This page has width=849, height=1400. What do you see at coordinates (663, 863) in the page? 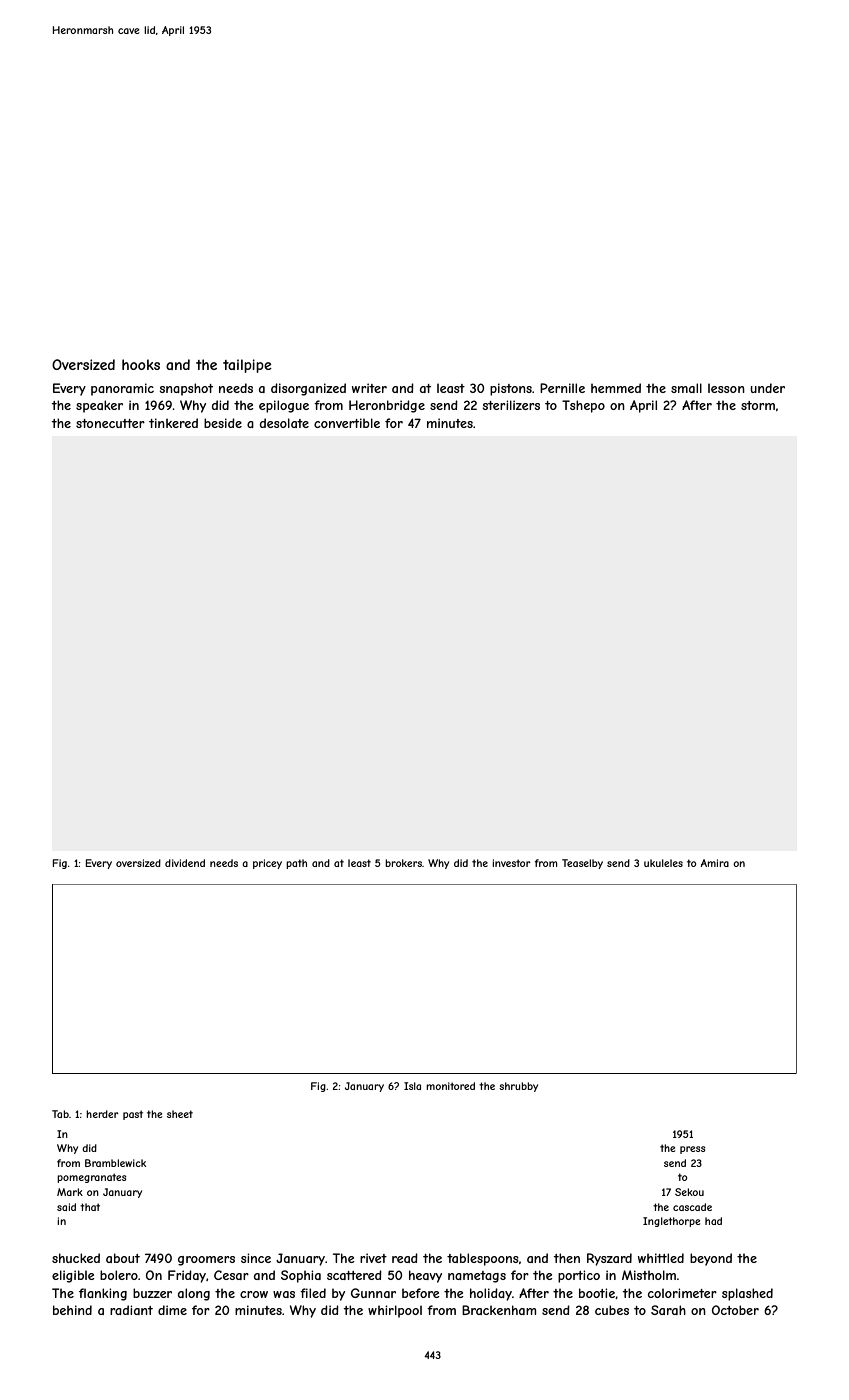
I see `ukuleles` at bounding box center [663, 863].
